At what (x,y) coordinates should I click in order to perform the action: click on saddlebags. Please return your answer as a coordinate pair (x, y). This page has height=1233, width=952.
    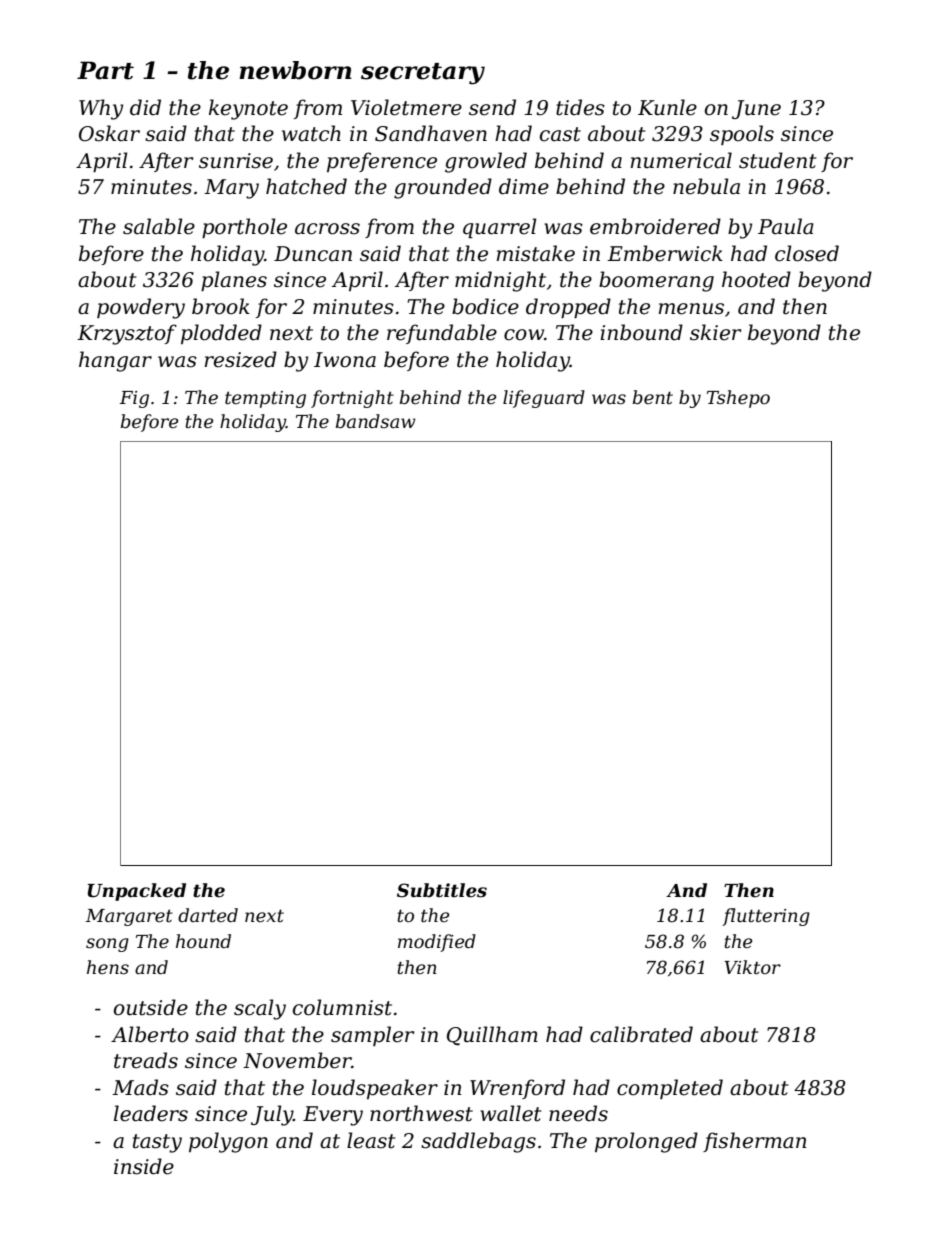
    Looking at the image, I should click on (478, 1142).
